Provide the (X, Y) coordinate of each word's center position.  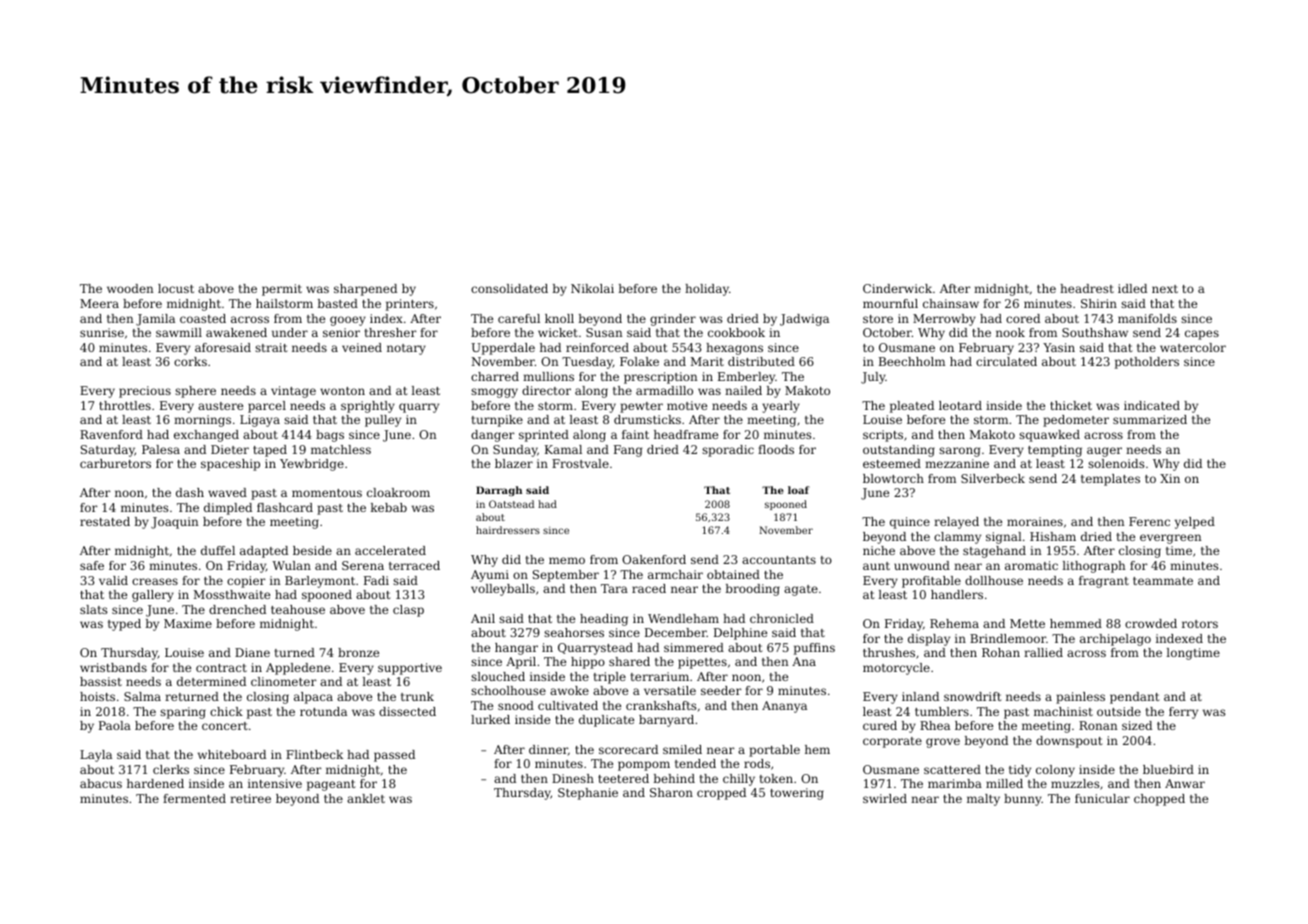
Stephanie (588, 794)
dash (190, 492)
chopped (1159, 800)
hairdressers (508, 530)
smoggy (494, 393)
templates (1110, 480)
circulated (1006, 361)
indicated (1152, 405)
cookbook (736, 332)
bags (330, 436)
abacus (101, 783)
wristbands (113, 667)
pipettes (702, 663)
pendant (1134, 698)
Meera (99, 303)
